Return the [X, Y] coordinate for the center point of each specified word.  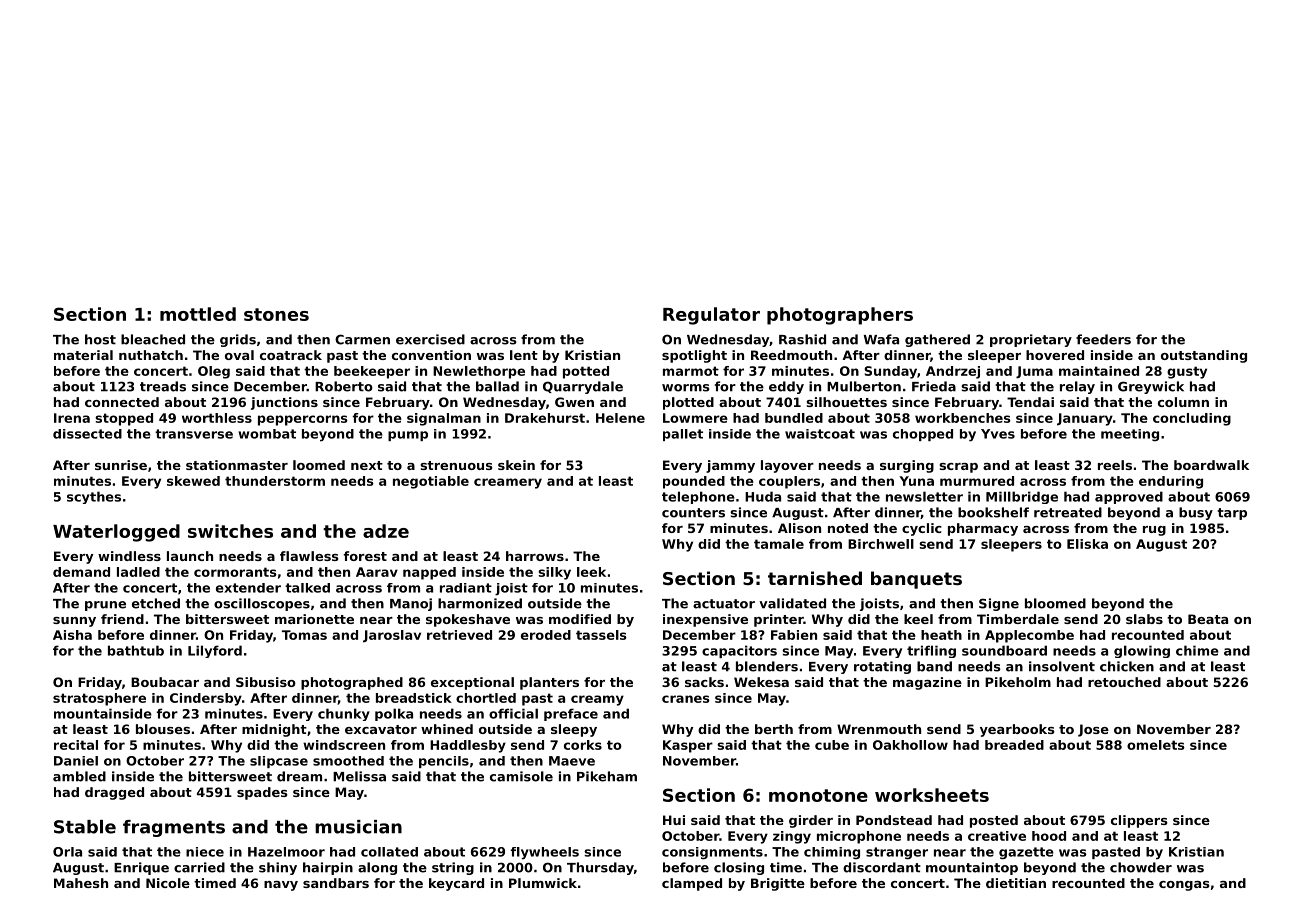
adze [386, 531]
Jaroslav [392, 636]
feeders [1103, 339]
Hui [674, 820]
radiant [466, 588]
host [100, 339]
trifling [931, 651]
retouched [1124, 682]
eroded [546, 635]
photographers [840, 316]
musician [358, 827]
